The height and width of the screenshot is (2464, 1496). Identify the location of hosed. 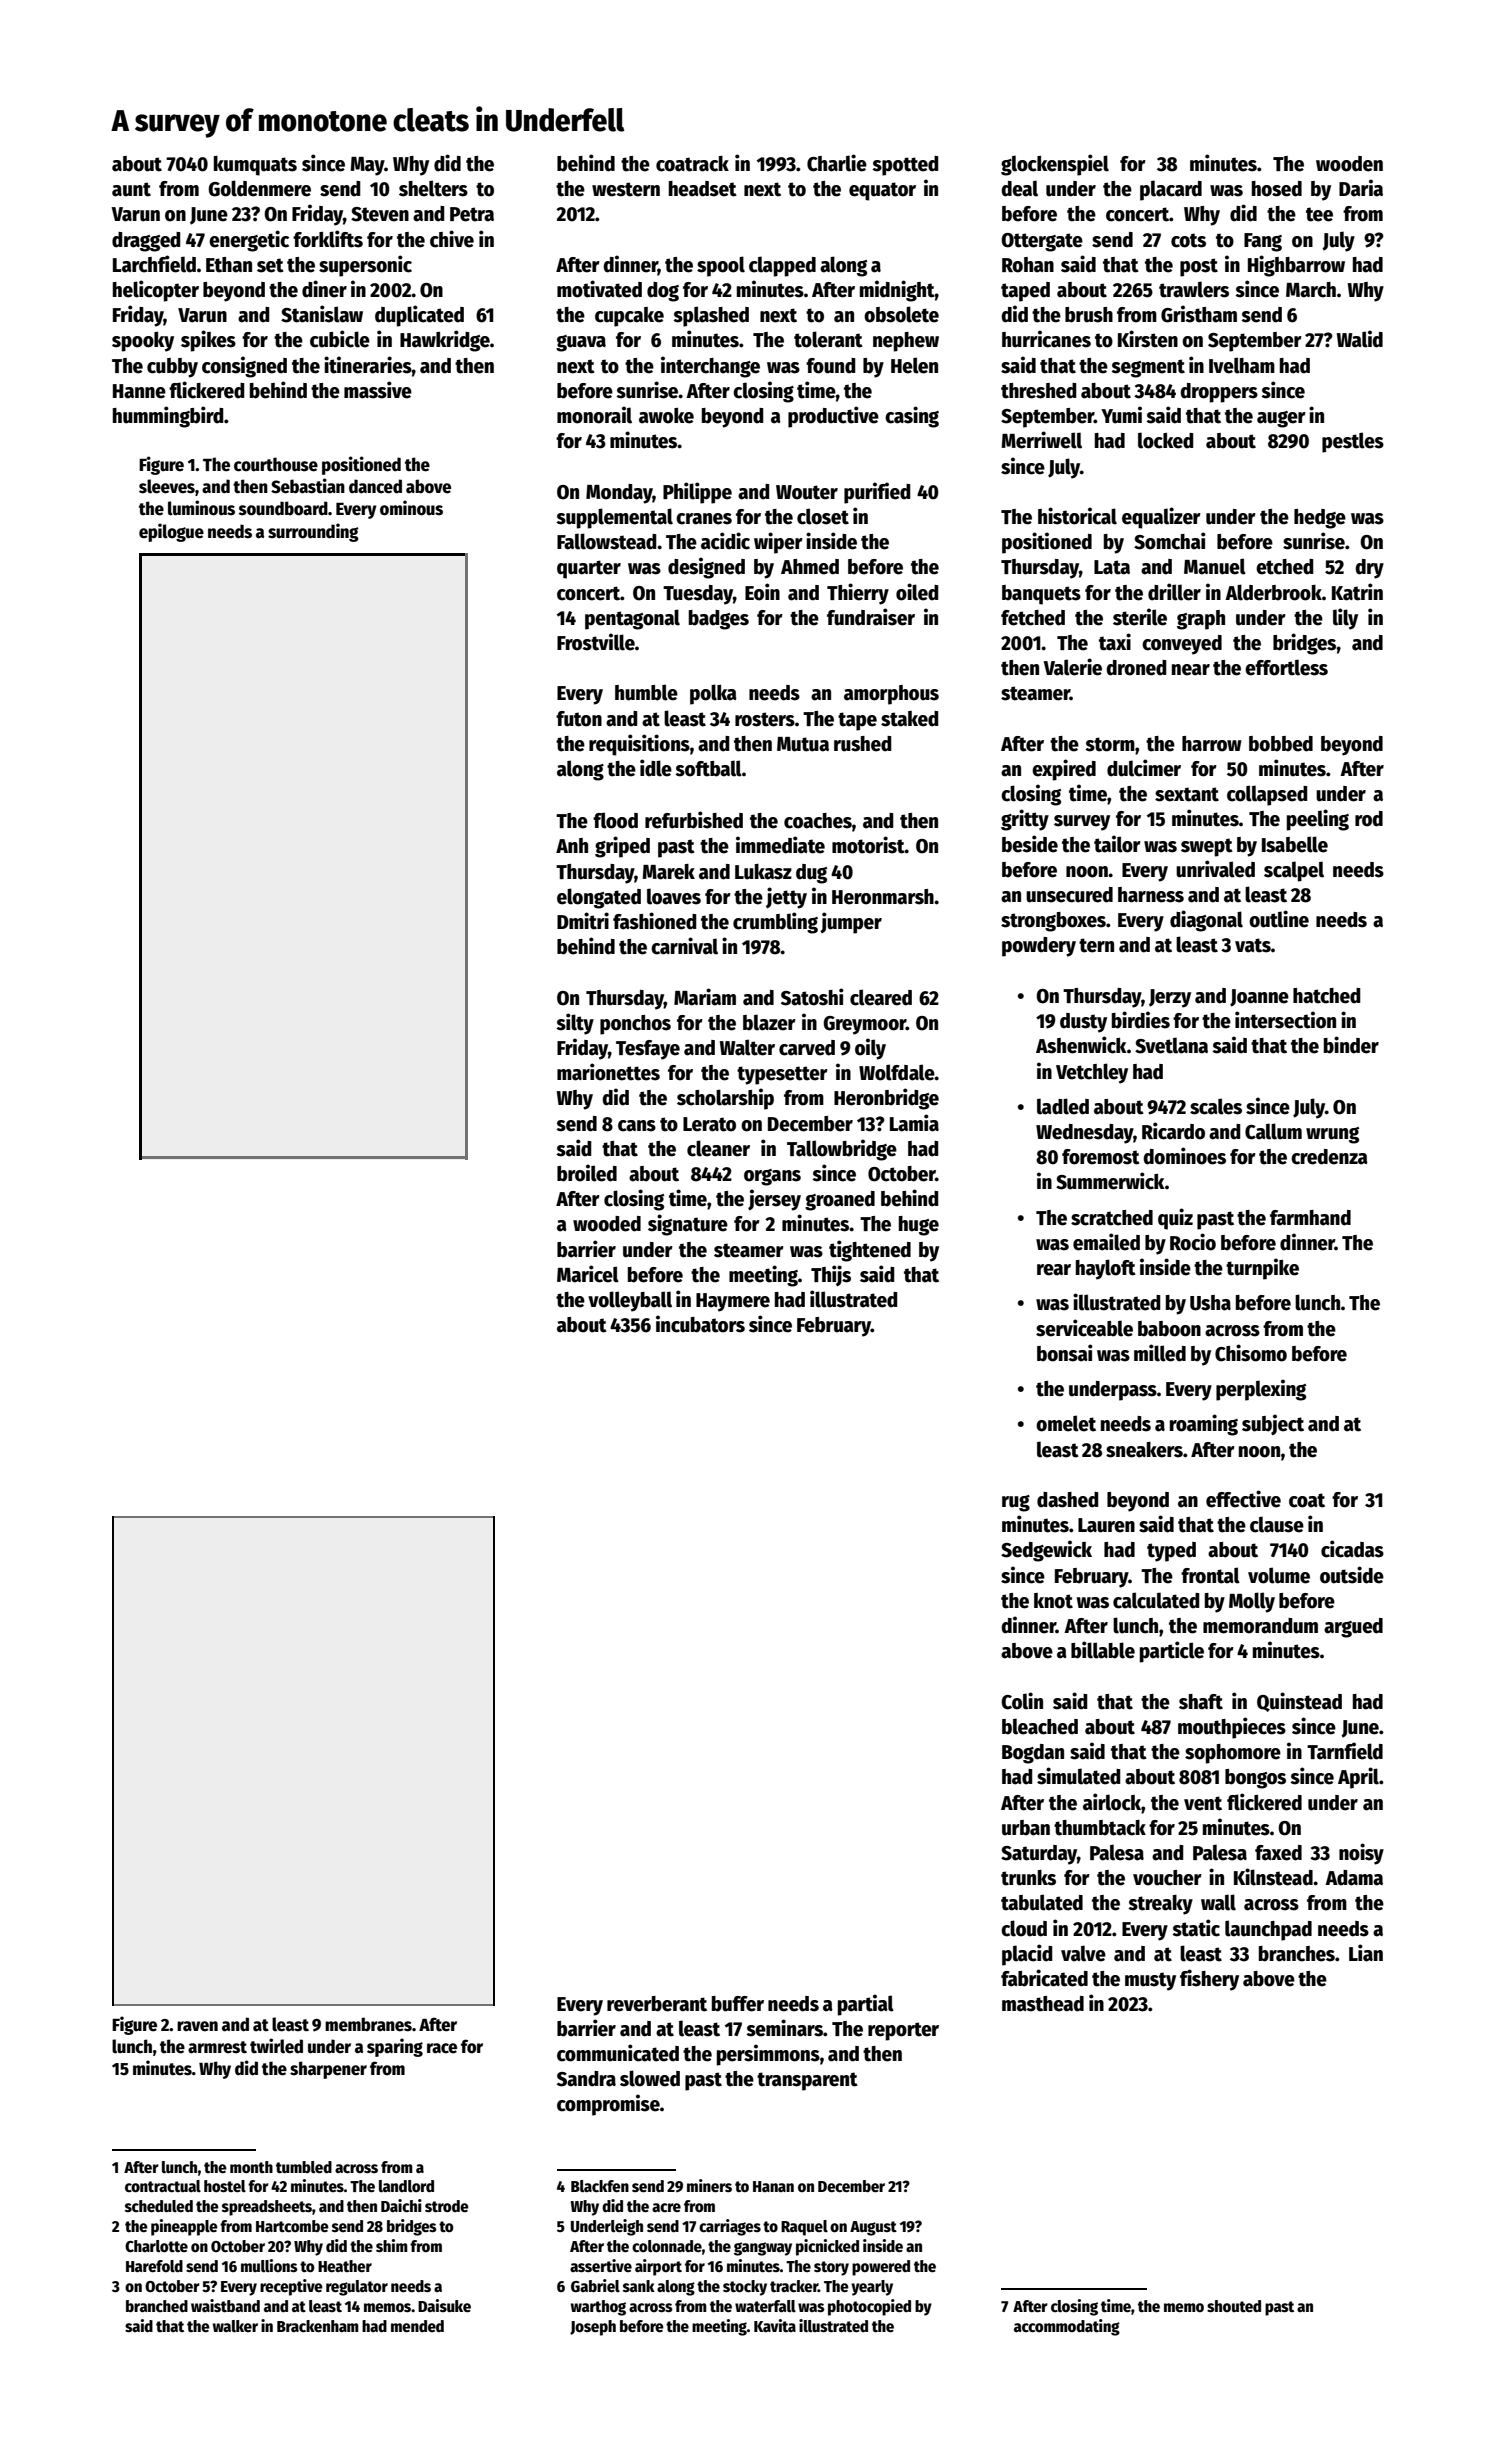
(1277, 189).
